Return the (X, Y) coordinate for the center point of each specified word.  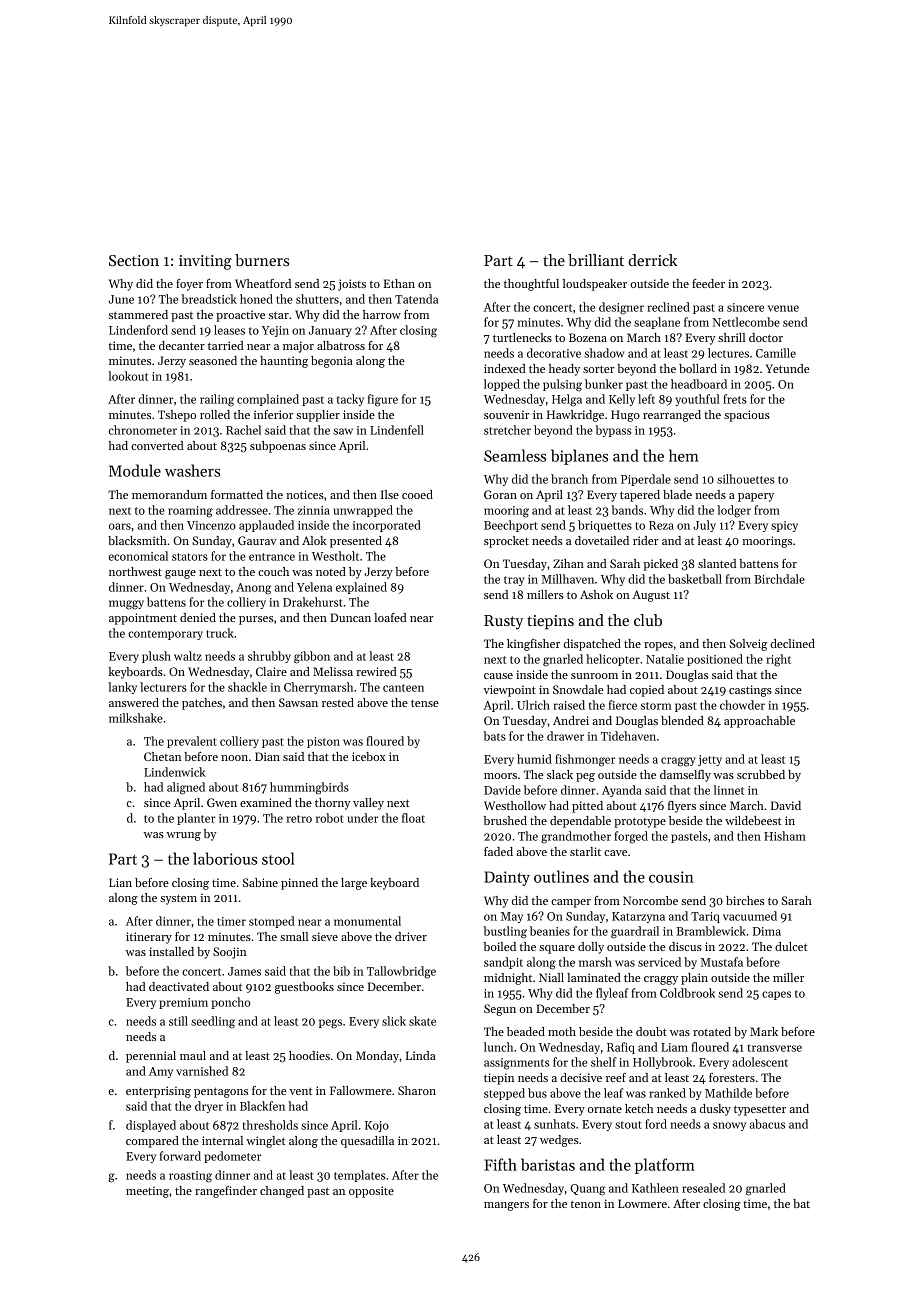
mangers (506, 1206)
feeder (708, 283)
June (121, 299)
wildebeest (753, 820)
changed (282, 1192)
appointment (143, 619)
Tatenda (416, 299)
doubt (651, 1031)
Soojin (230, 953)
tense (425, 703)
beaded (526, 1031)
